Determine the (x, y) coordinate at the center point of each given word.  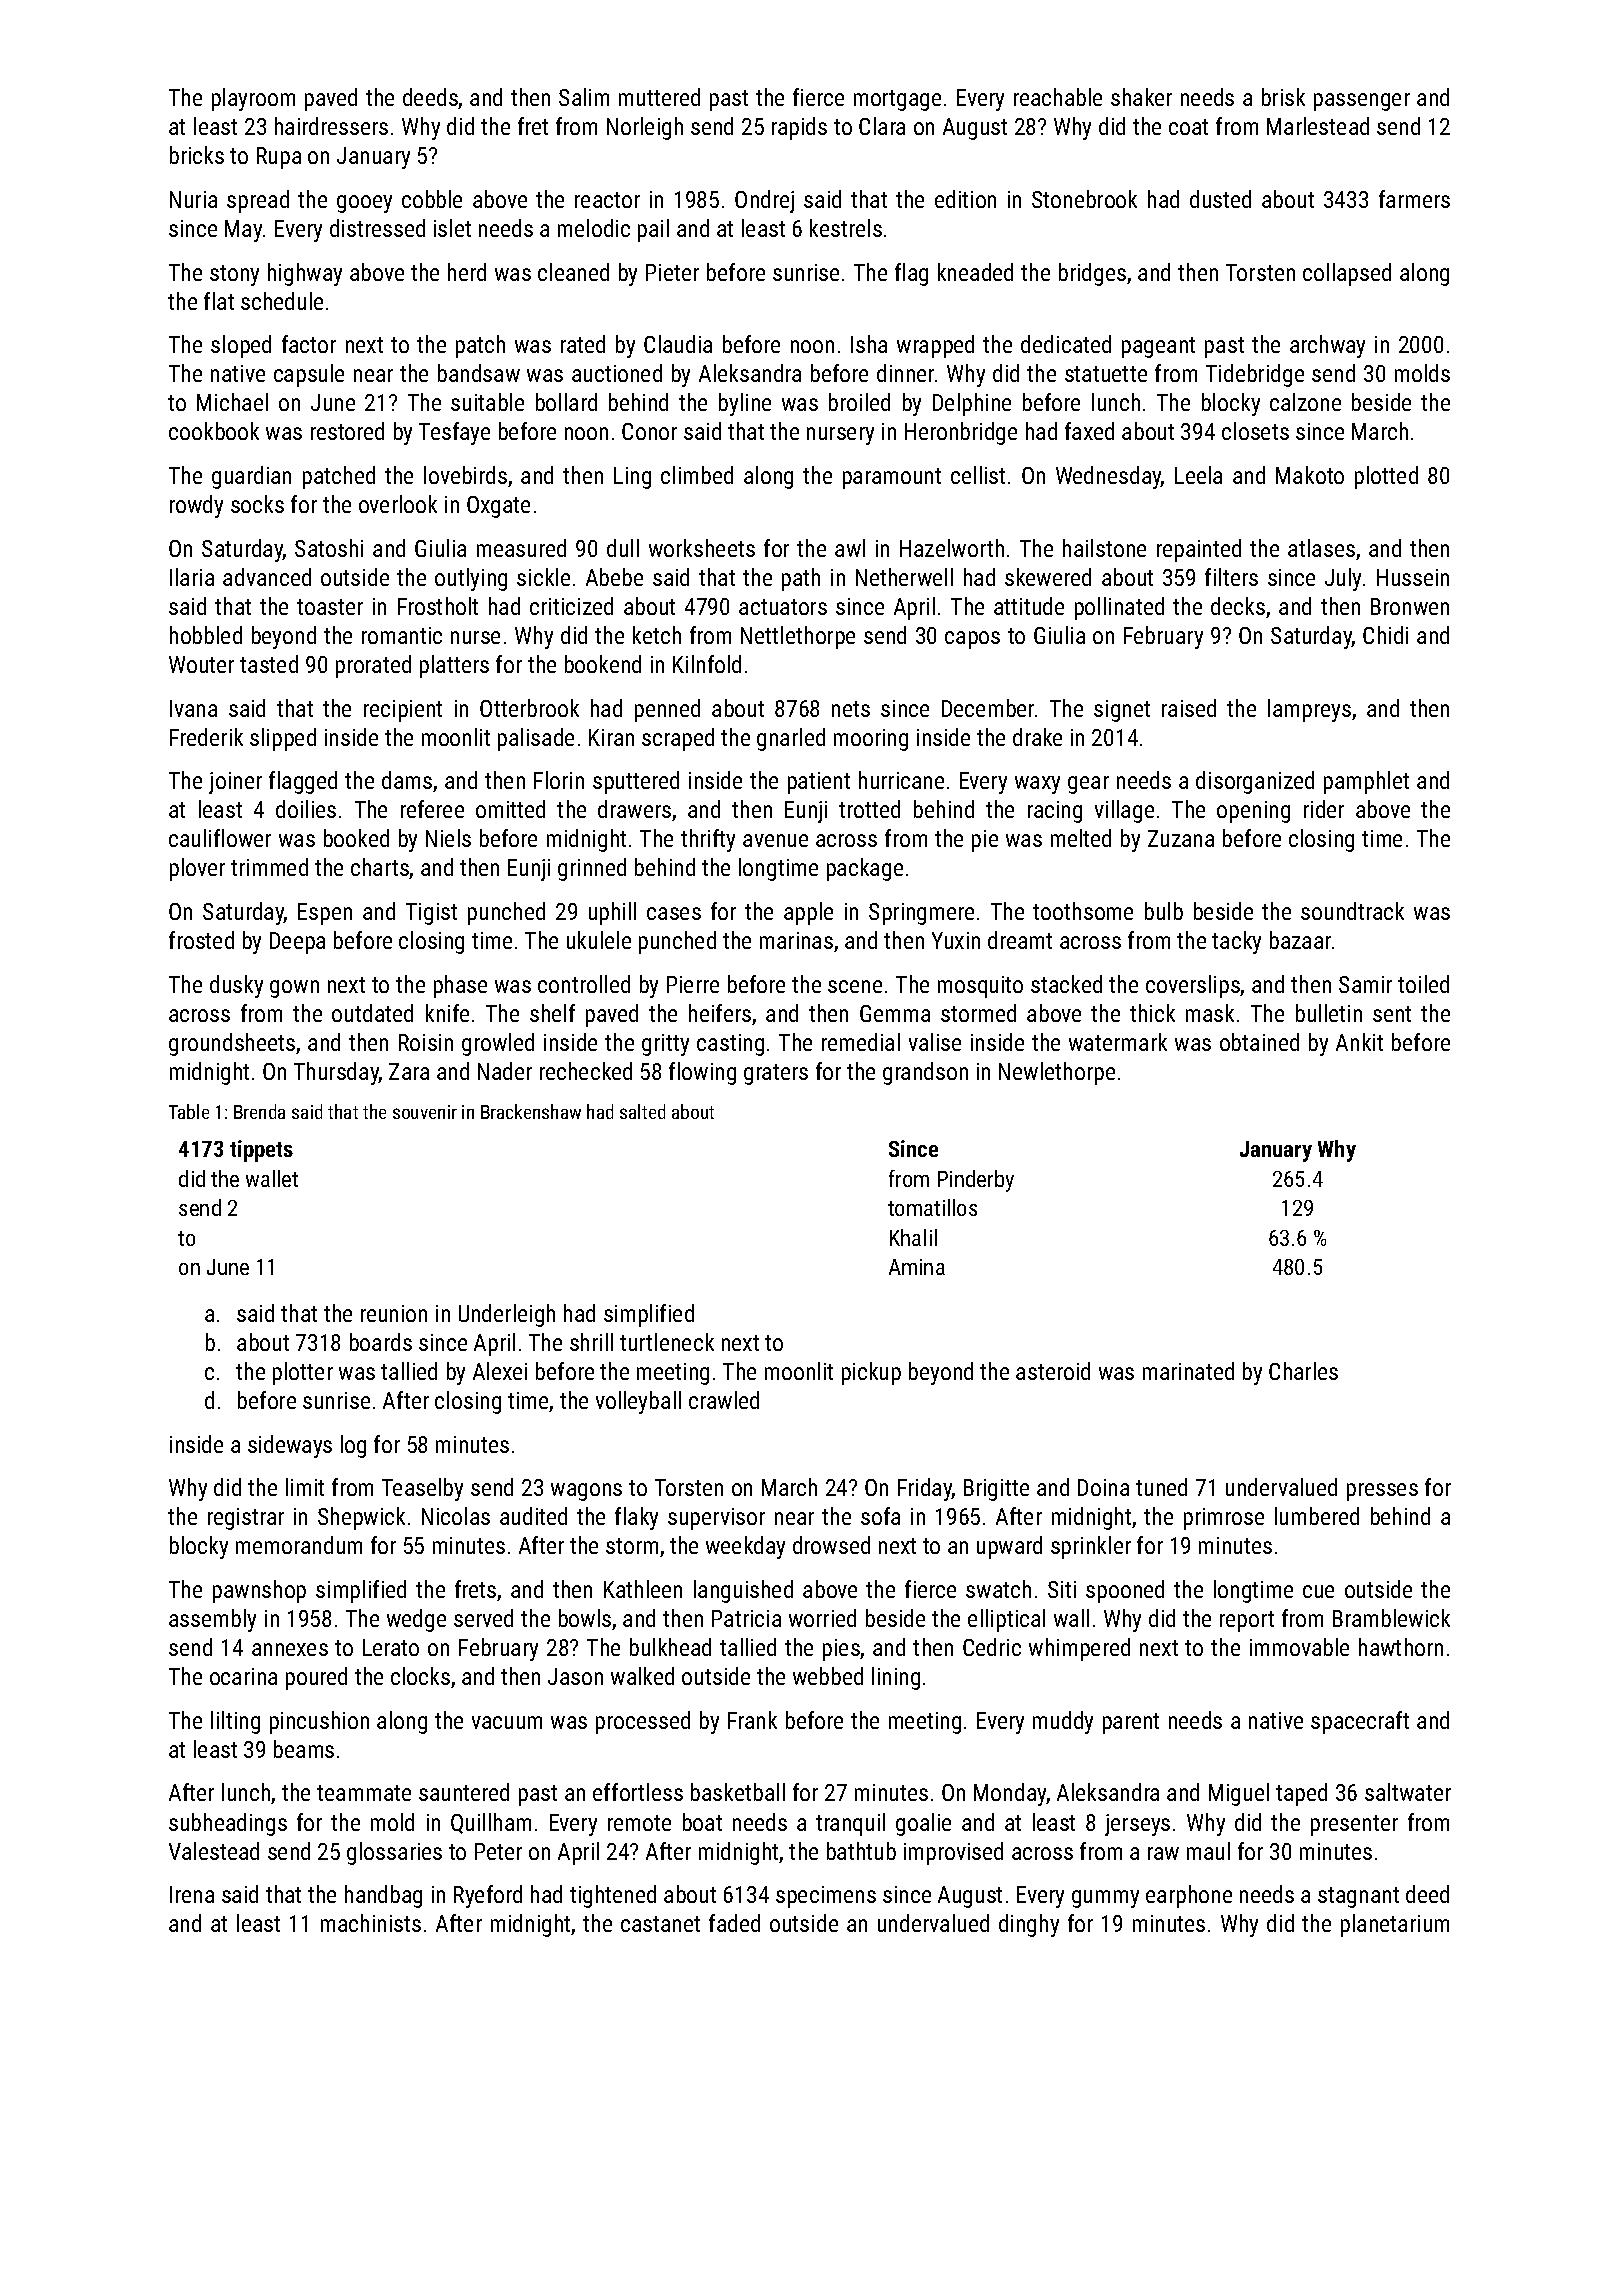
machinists (371, 1923)
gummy (1105, 1899)
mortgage (897, 100)
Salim (584, 97)
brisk (1283, 97)
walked (642, 1676)
